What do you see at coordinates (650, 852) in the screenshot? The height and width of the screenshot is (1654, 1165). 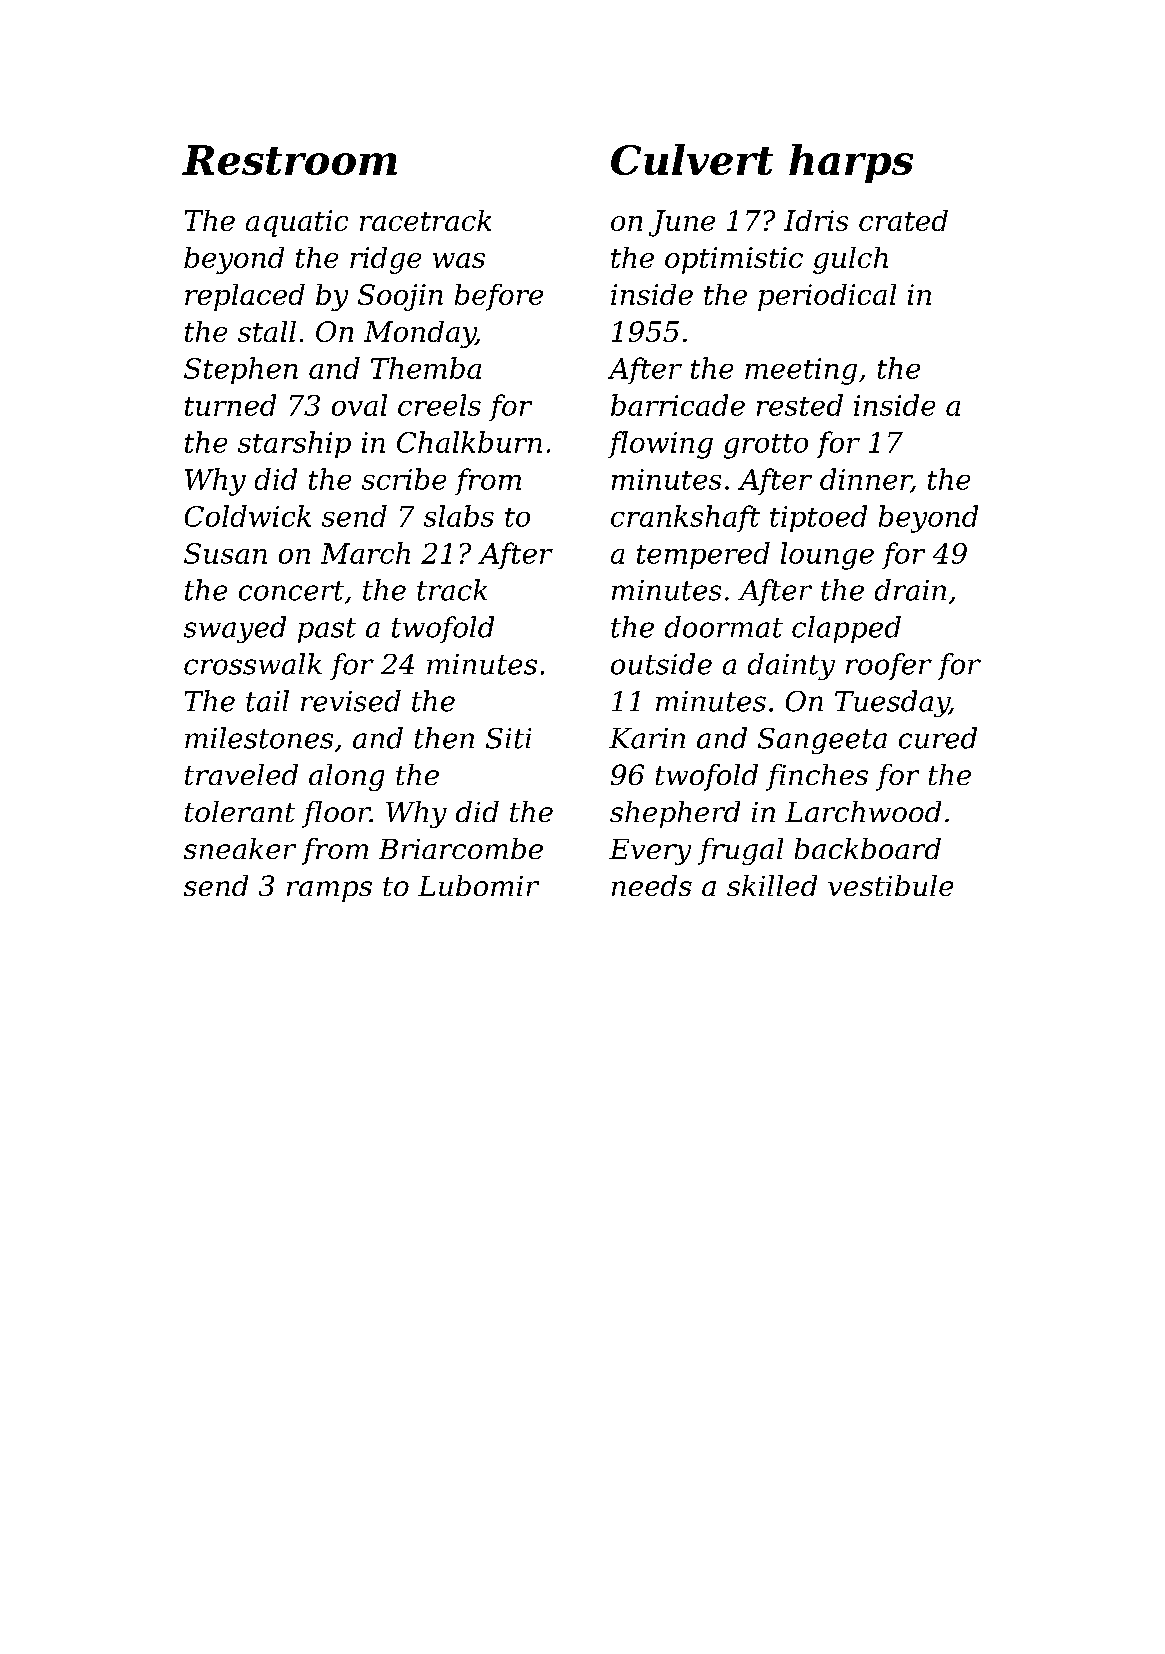 I see `Every` at bounding box center [650, 852].
